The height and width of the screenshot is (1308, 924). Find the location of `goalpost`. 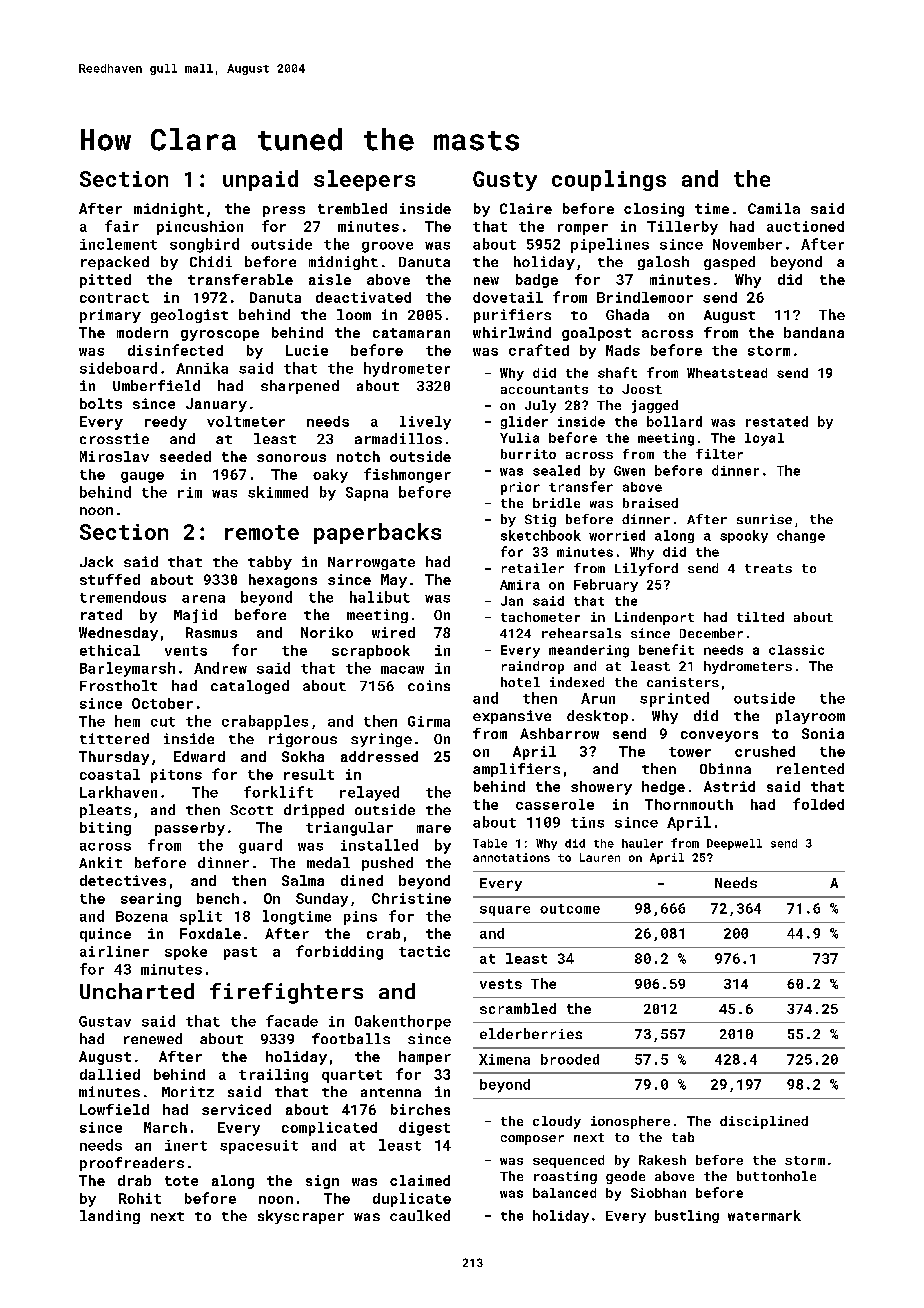

goalpost is located at coordinates (596, 334).
